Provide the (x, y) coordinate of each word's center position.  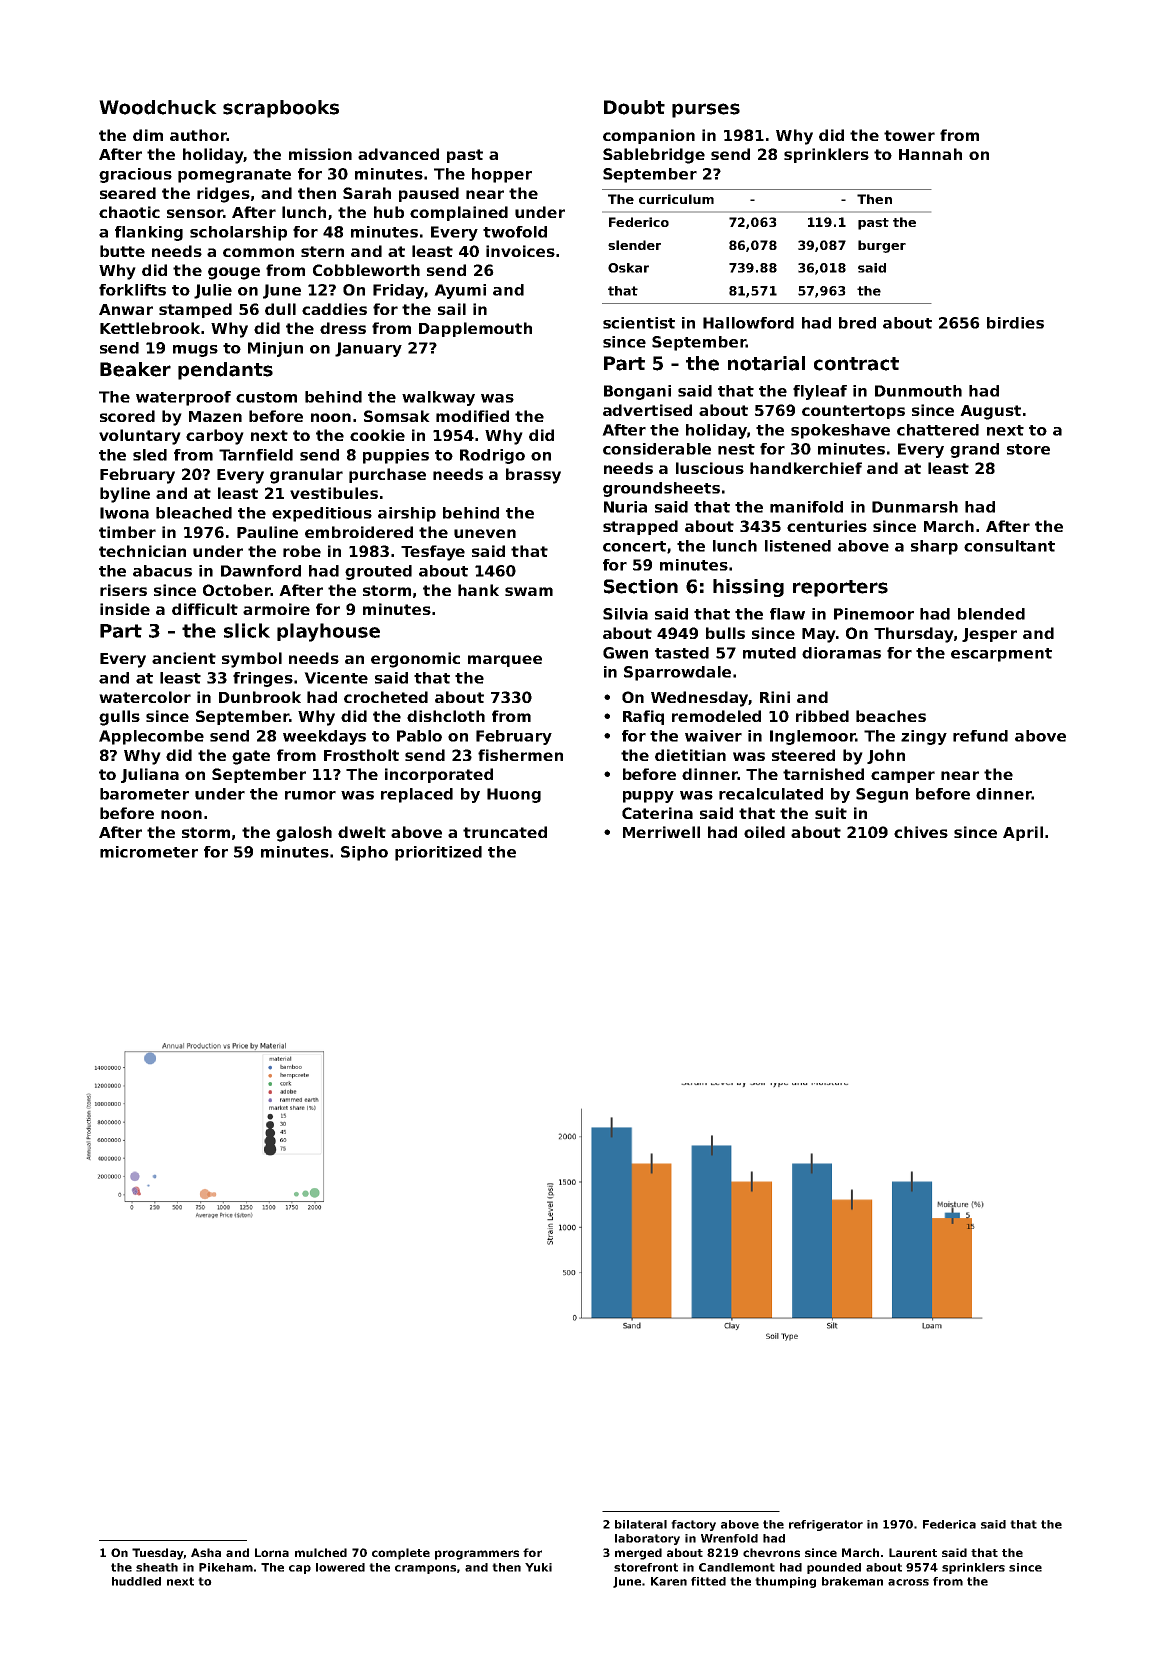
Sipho (364, 853)
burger (882, 246)
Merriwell (661, 832)
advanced (398, 154)
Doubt (634, 107)
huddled (136, 1581)
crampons (425, 1569)
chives (921, 832)
